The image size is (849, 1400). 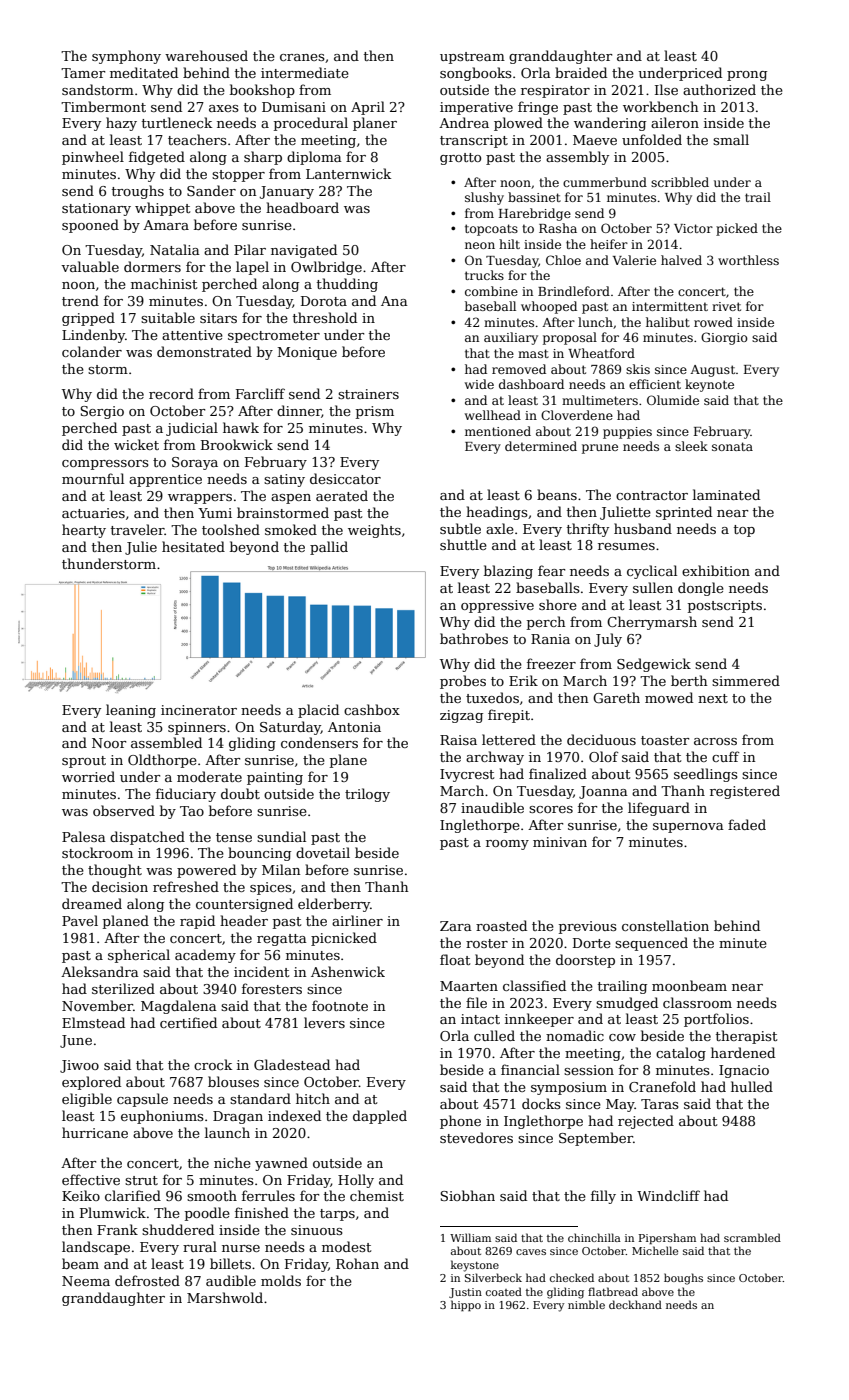 What do you see at coordinates (747, 824) in the image?
I see `faded` at bounding box center [747, 824].
